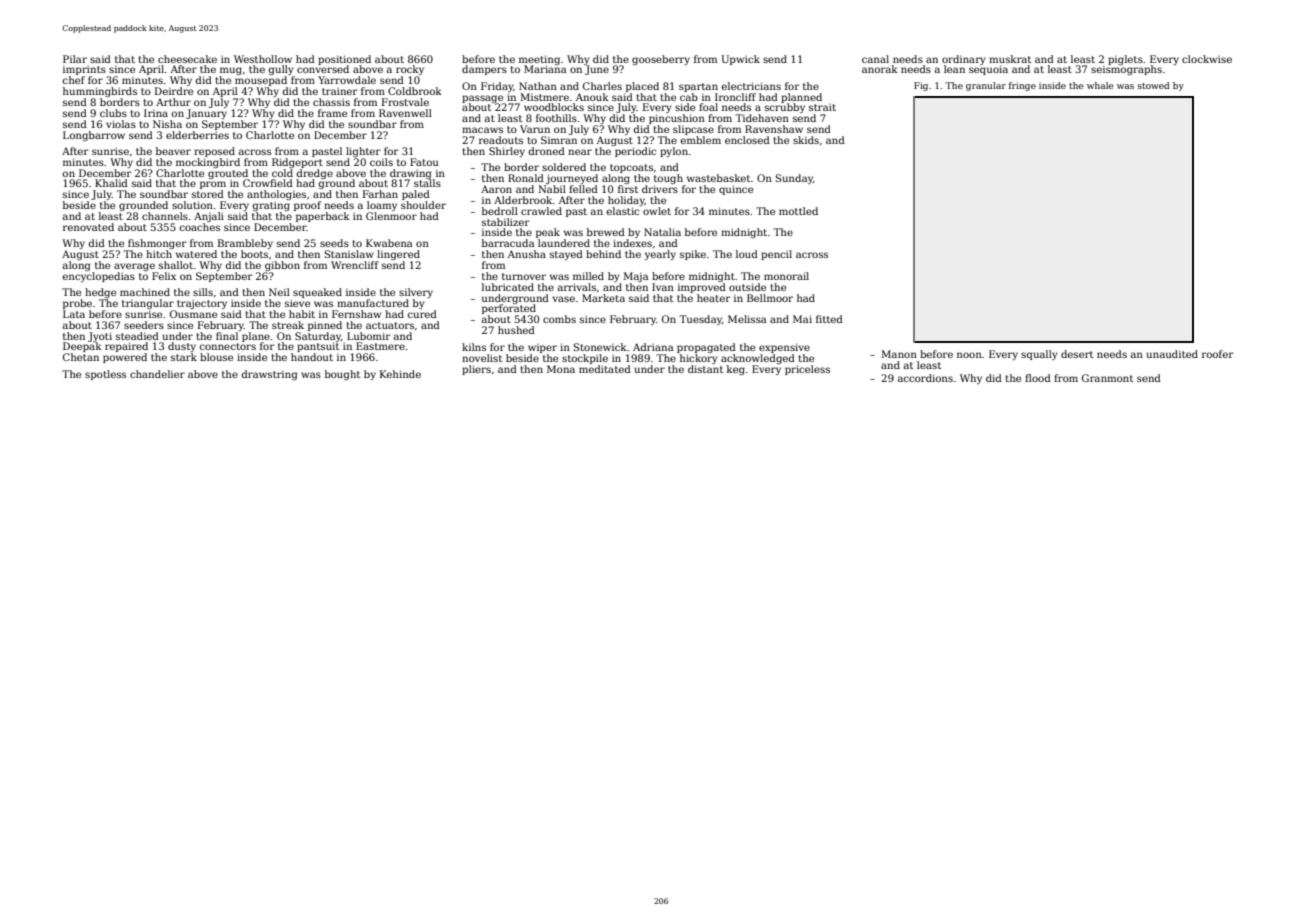 Image resolution: width=1308 pixels, height=924 pixels. What do you see at coordinates (1010, 59) in the document?
I see `muskrat` at bounding box center [1010, 59].
